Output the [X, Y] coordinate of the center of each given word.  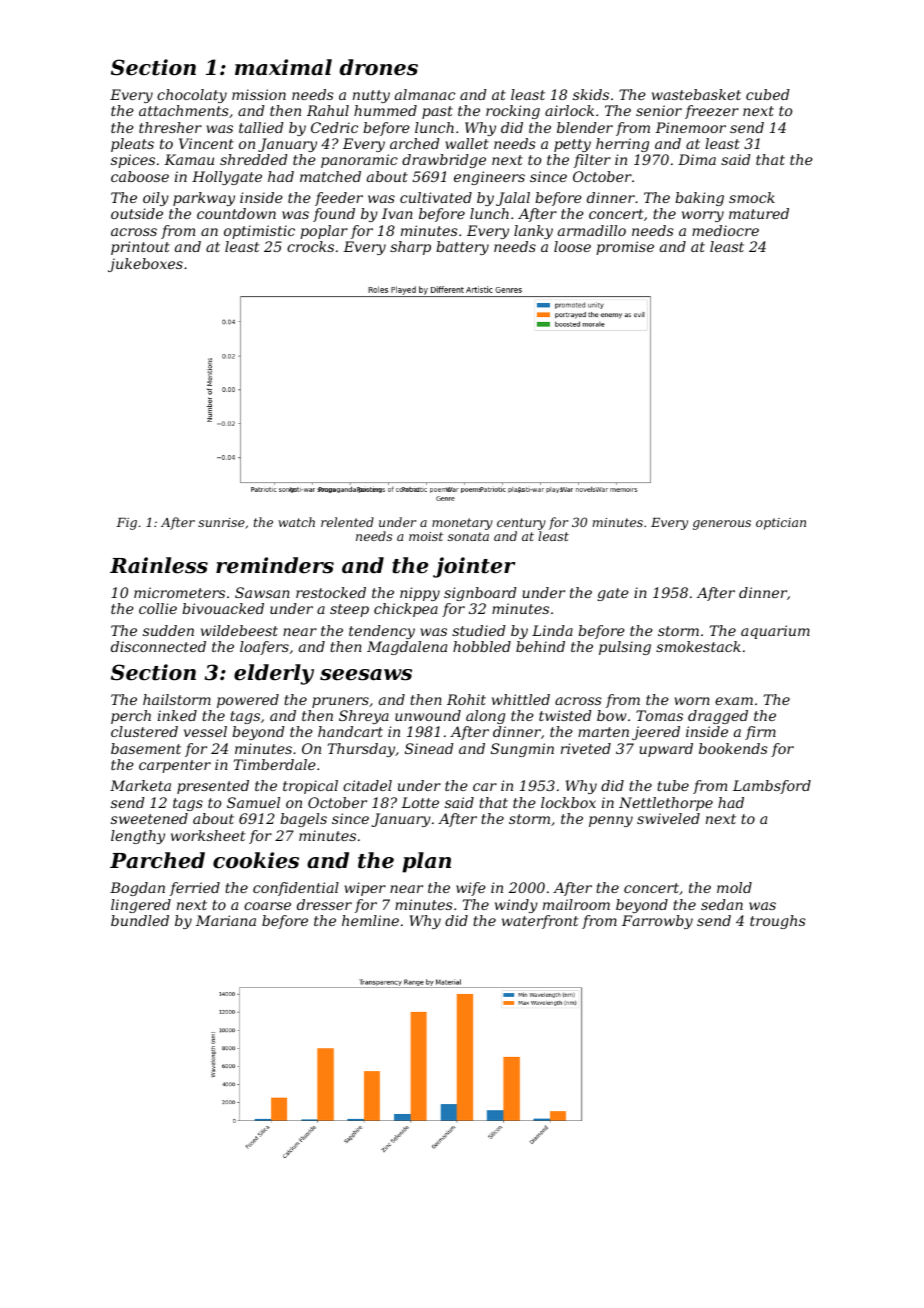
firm [760, 733]
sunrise [221, 522]
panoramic [359, 161]
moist [426, 536]
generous [722, 525]
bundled [140, 920]
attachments [184, 110]
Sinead [429, 748]
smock [752, 197]
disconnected [158, 646]
